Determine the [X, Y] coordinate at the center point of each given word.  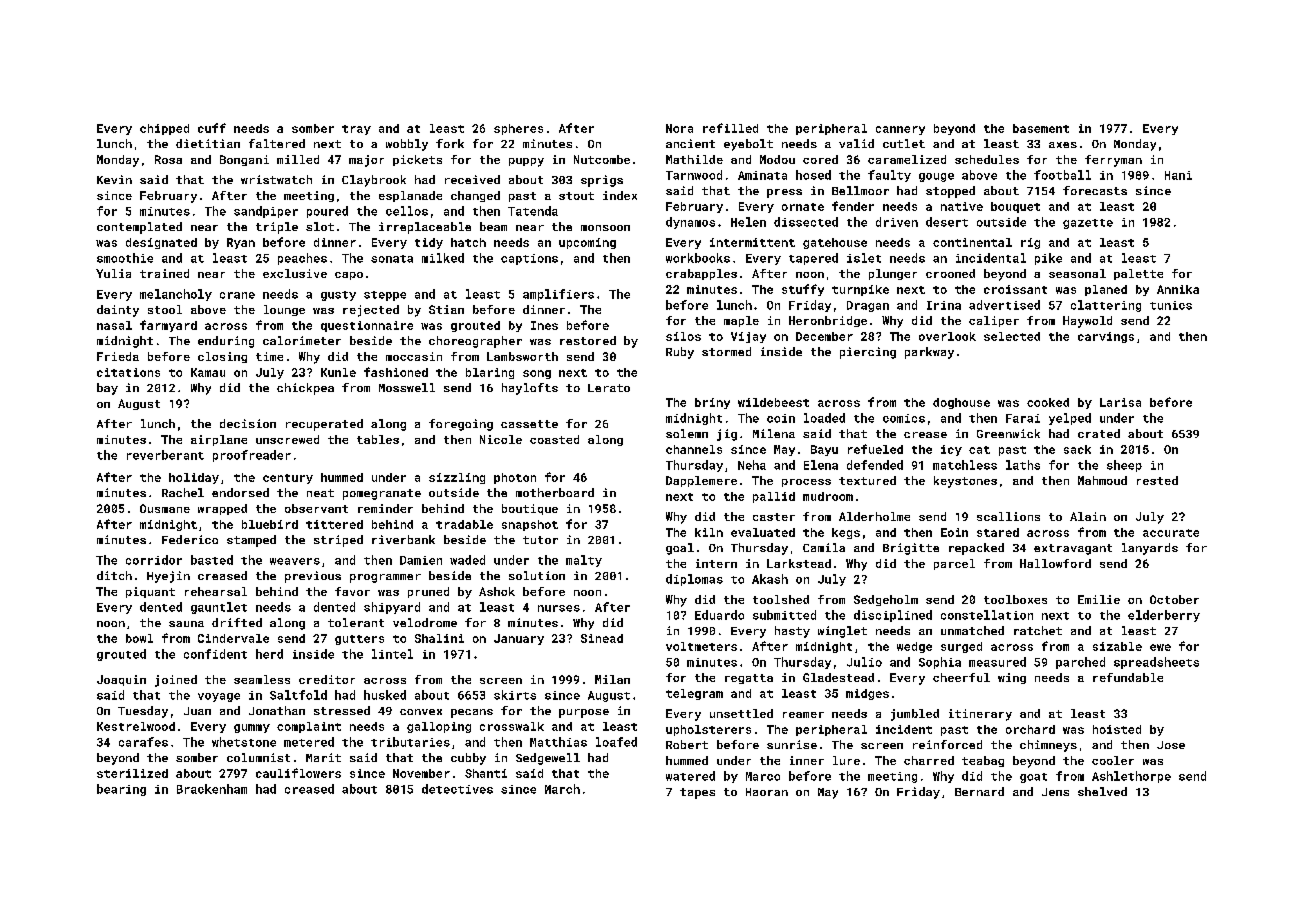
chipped [164, 129]
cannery [900, 130]
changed [475, 196]
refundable [1128, 677]
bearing [121, 790]
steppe [385, 296]
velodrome [425, 622]
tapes [697, 793]
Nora [679, 128]
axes [1063, 145]
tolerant [356, 622]
